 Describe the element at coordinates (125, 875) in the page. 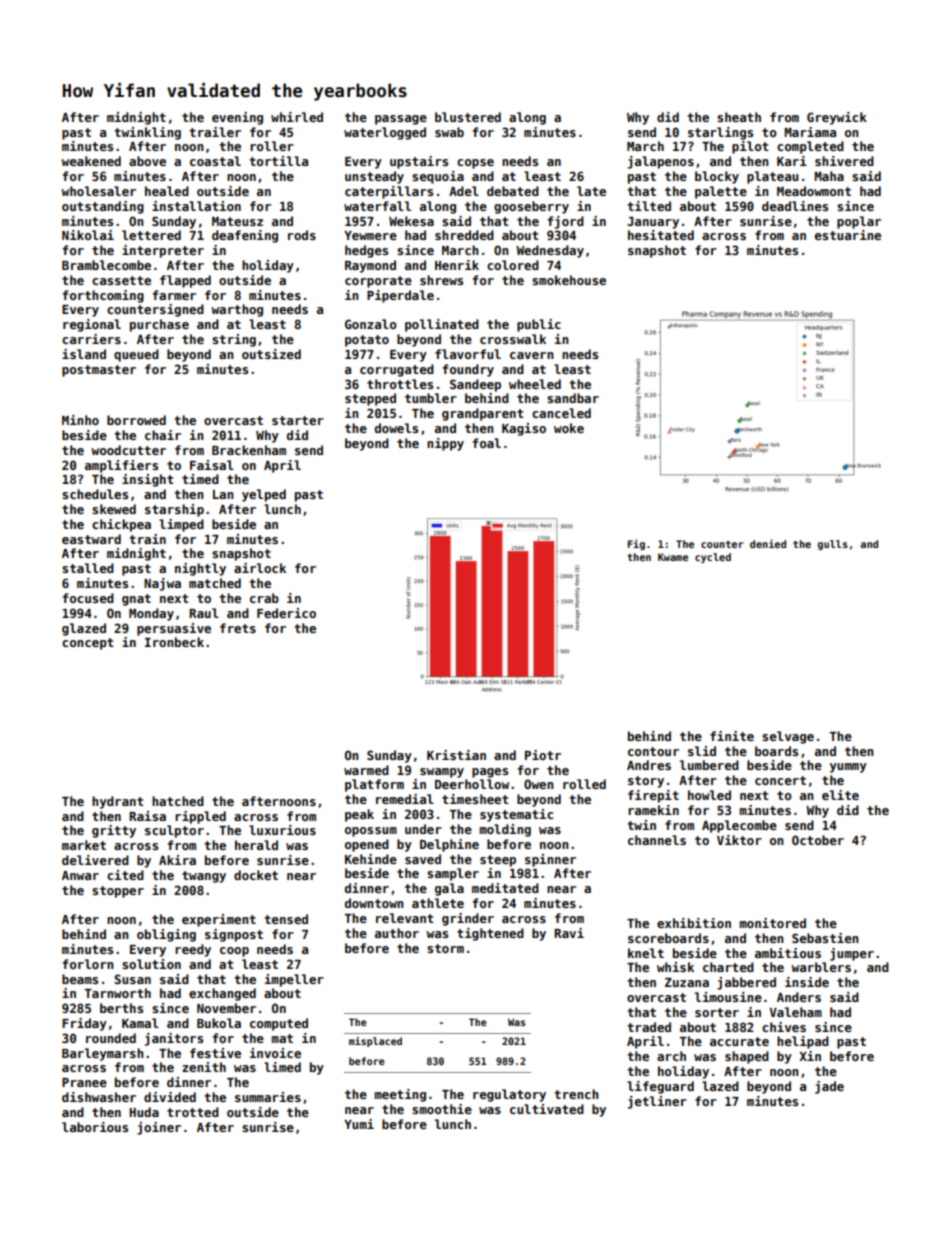

I see `cited` at that location.
